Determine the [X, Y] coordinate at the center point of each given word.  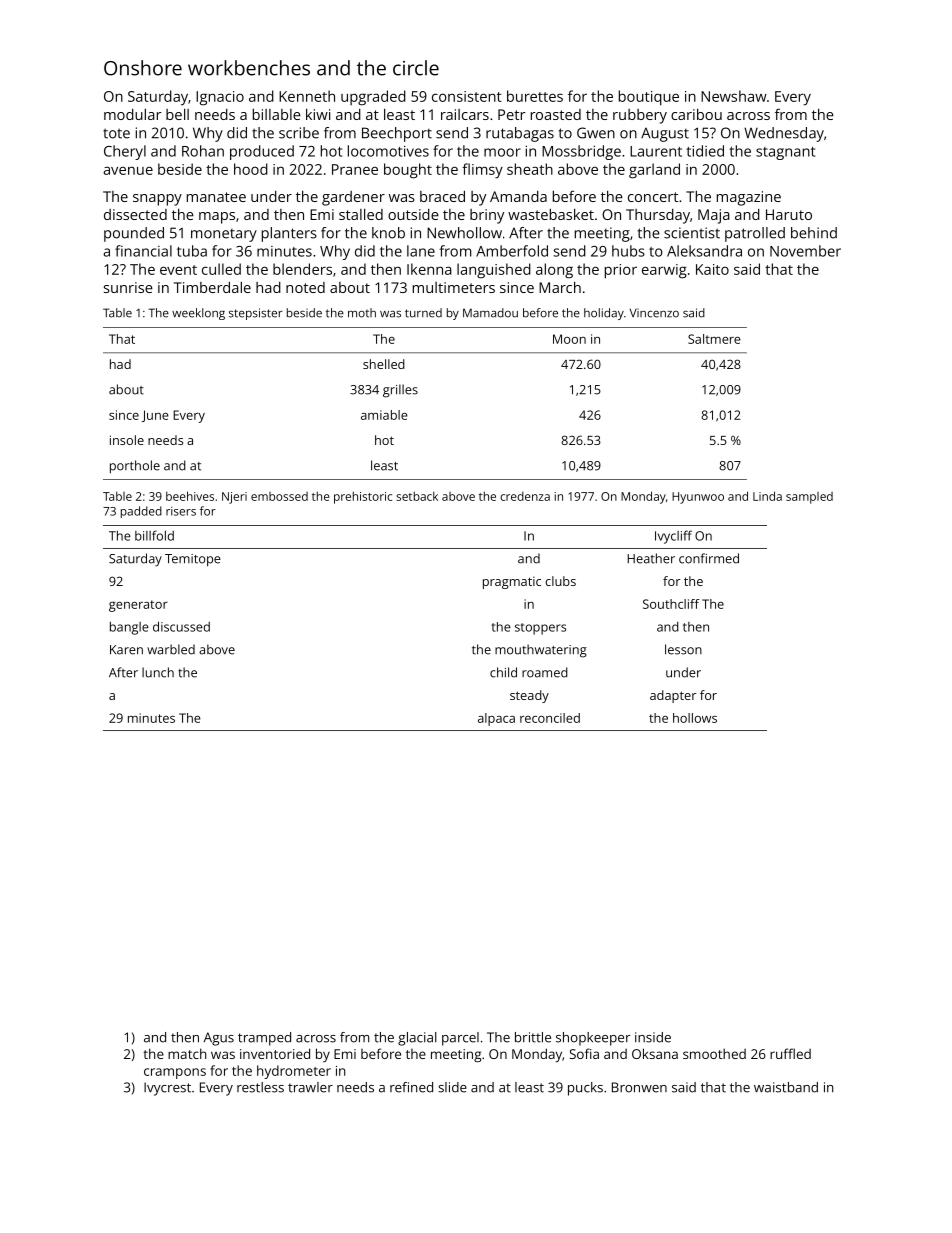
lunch [158, 672]
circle [416, 68]
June [155, 416]
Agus [219, 1039]
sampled [809, 498]
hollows [695, 718]
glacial [417, 1039]
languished [494, 271]
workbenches [249, 68]
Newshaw [734, 96]
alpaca [496, 719]
